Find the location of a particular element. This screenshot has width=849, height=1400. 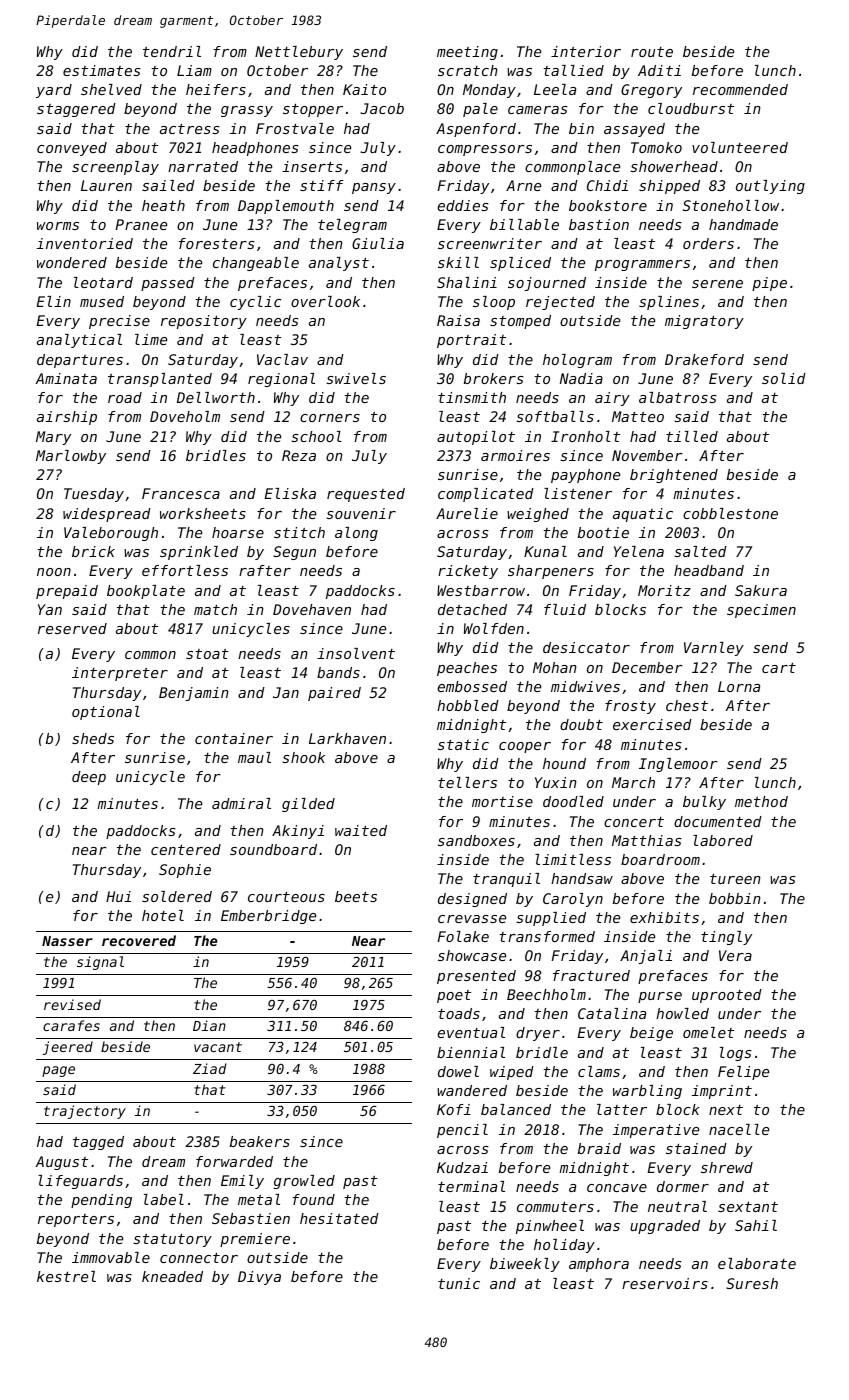

yard is located at coordinates (54, 91).
